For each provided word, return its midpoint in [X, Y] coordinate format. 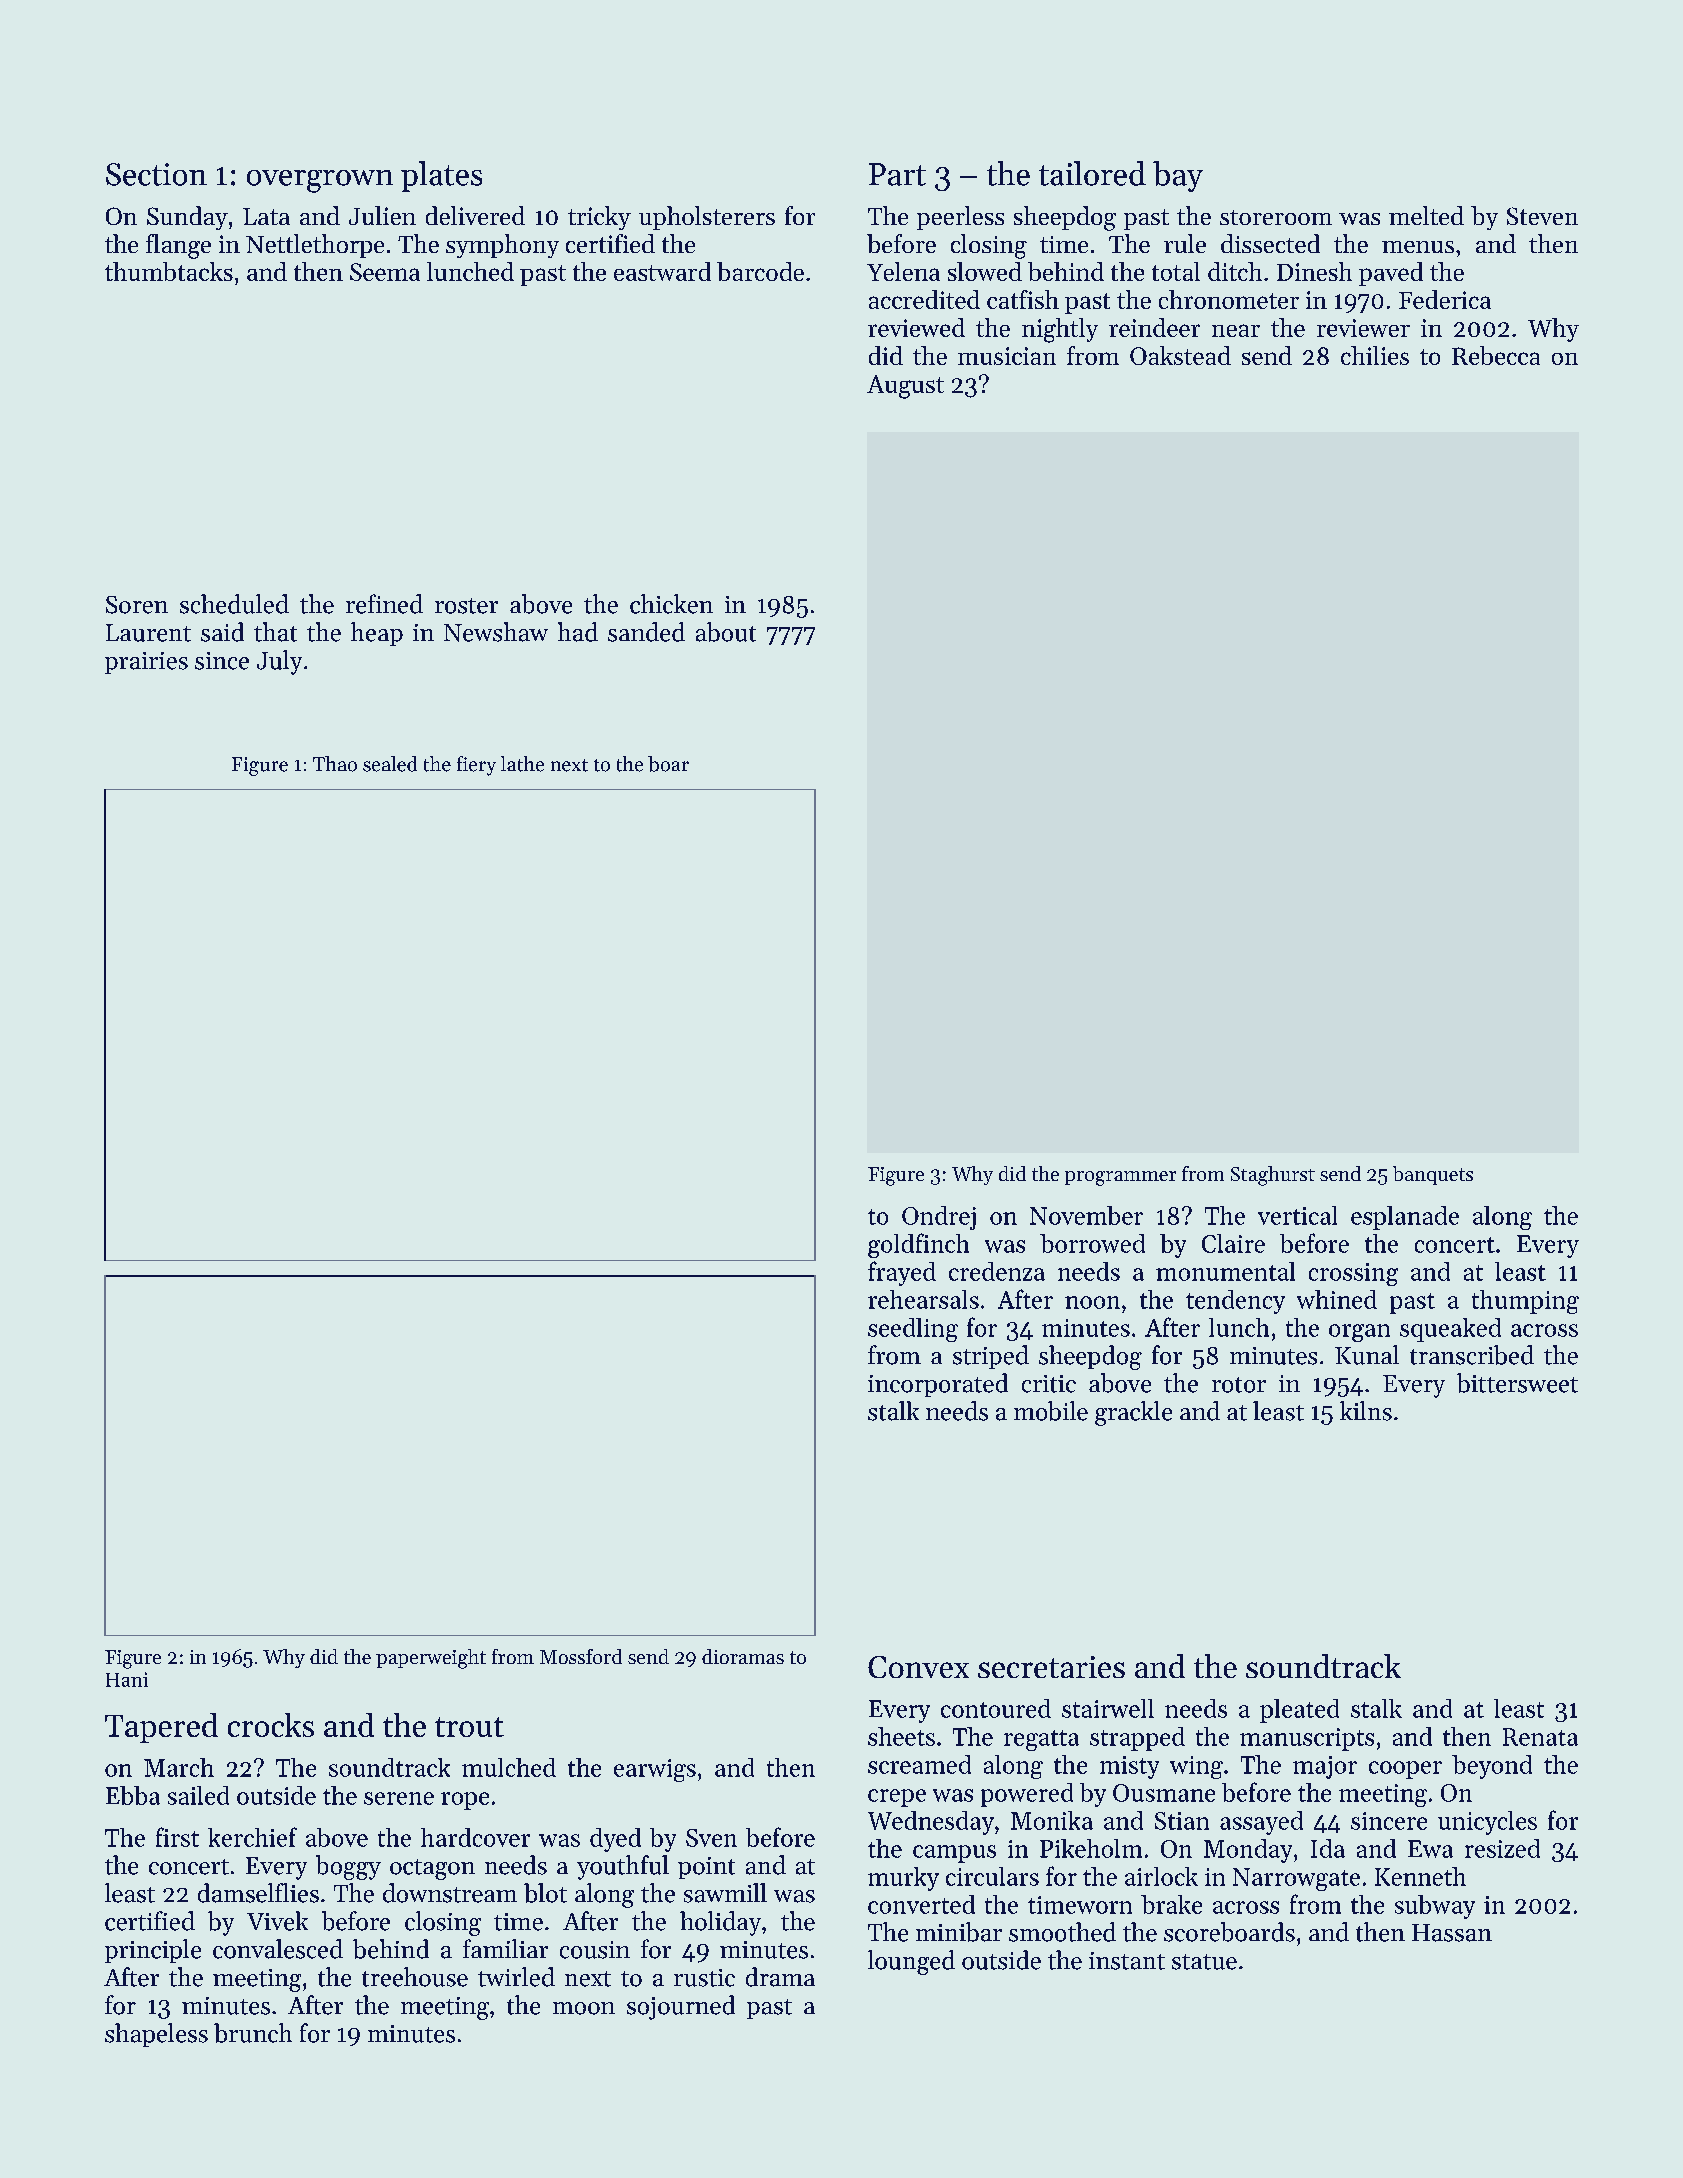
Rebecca [1496, 355]
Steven [1542, 216]
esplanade [1405, 1218]
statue [1204, 1962]
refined [384, 604]
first [177, 1837]
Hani [127, 1679]
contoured [996, 1708]
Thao [335, 764]
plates [441, 176]
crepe [897, 1798]
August [905, 387]
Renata [1540, 1737]
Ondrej [939, 1218]
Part [897, 174]
